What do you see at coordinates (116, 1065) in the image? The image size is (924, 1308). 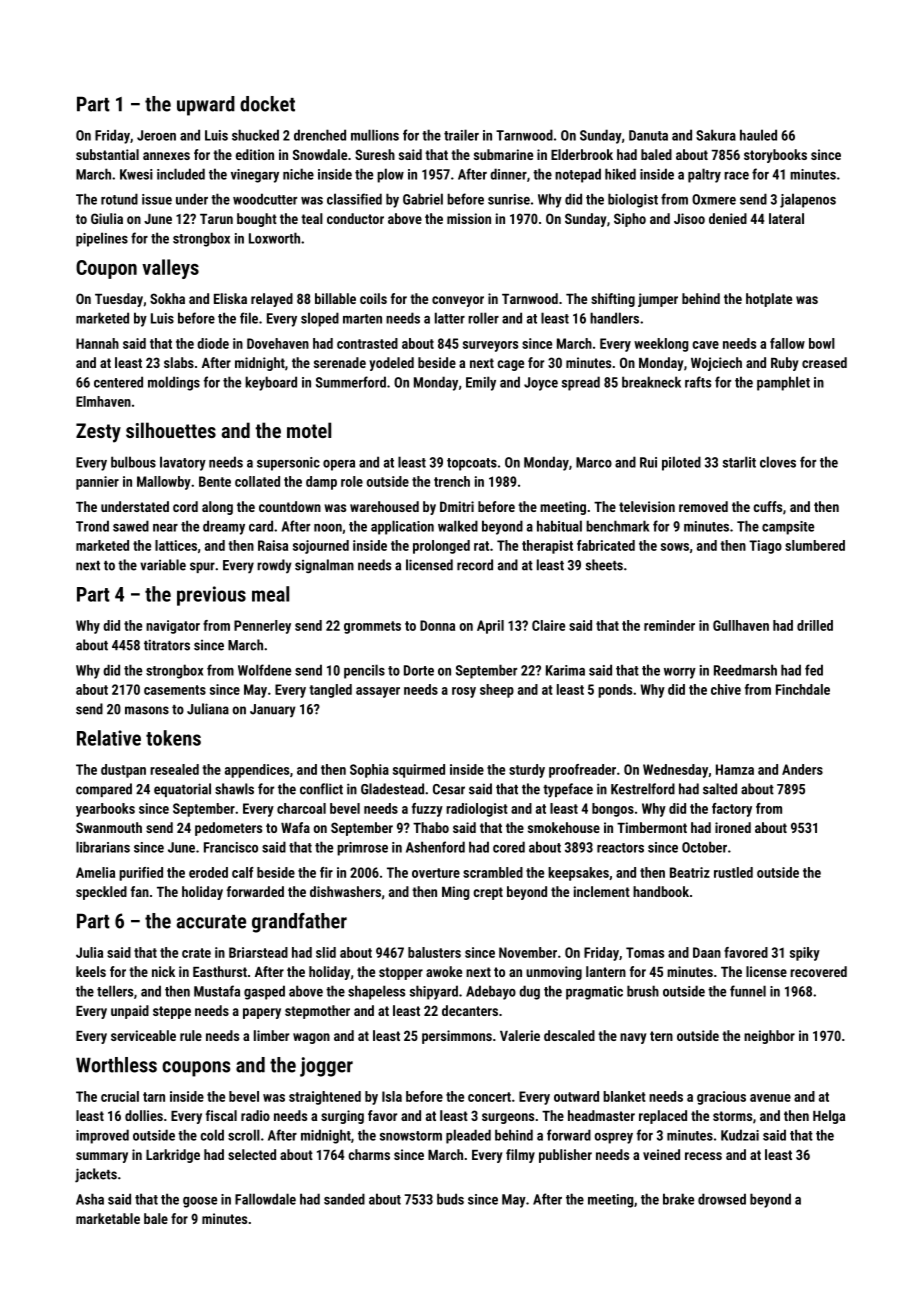 I see `Worthless` at bounding box center [116, 1065].
